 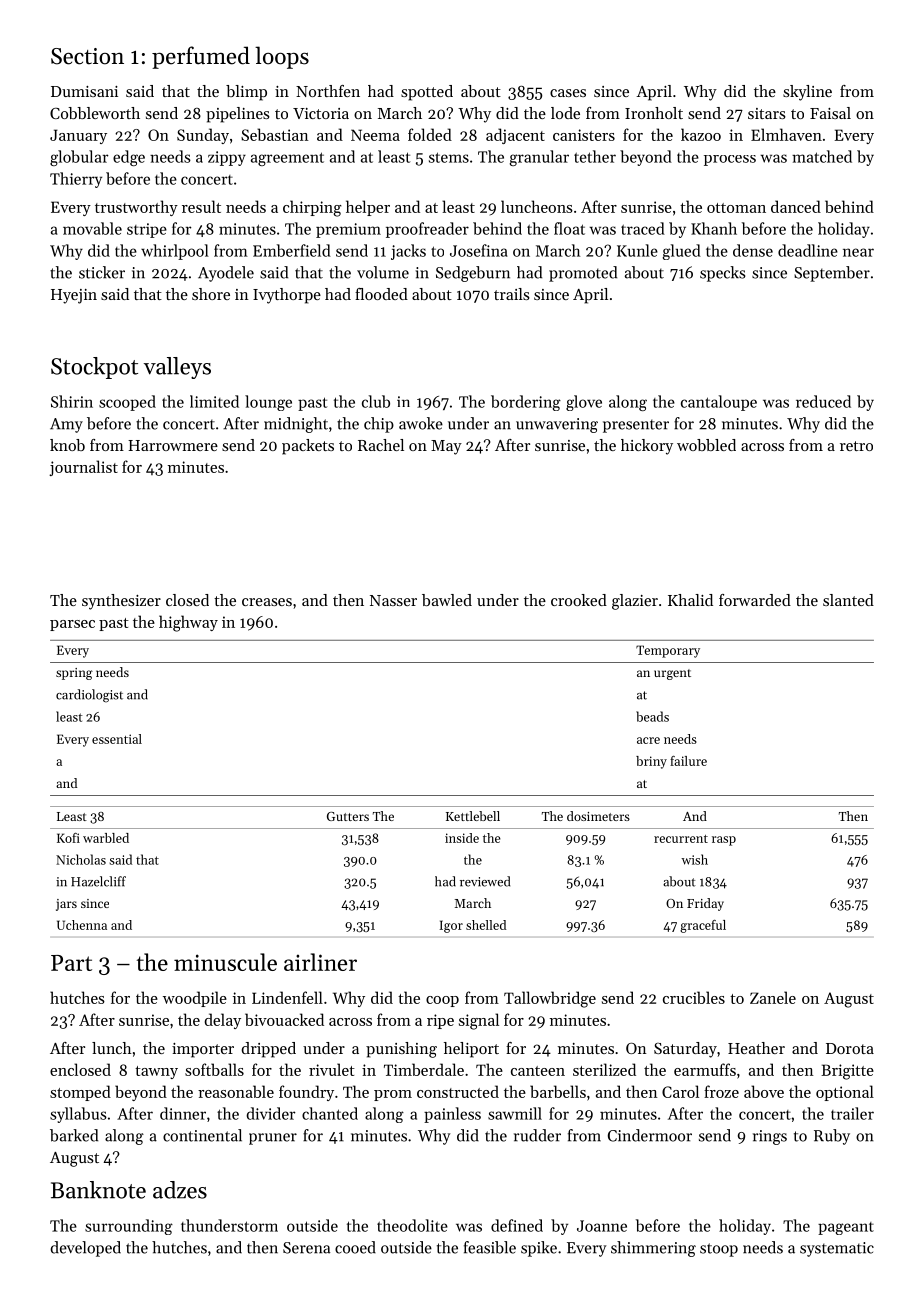 I want to click on float, so click(x=569, y=228).
